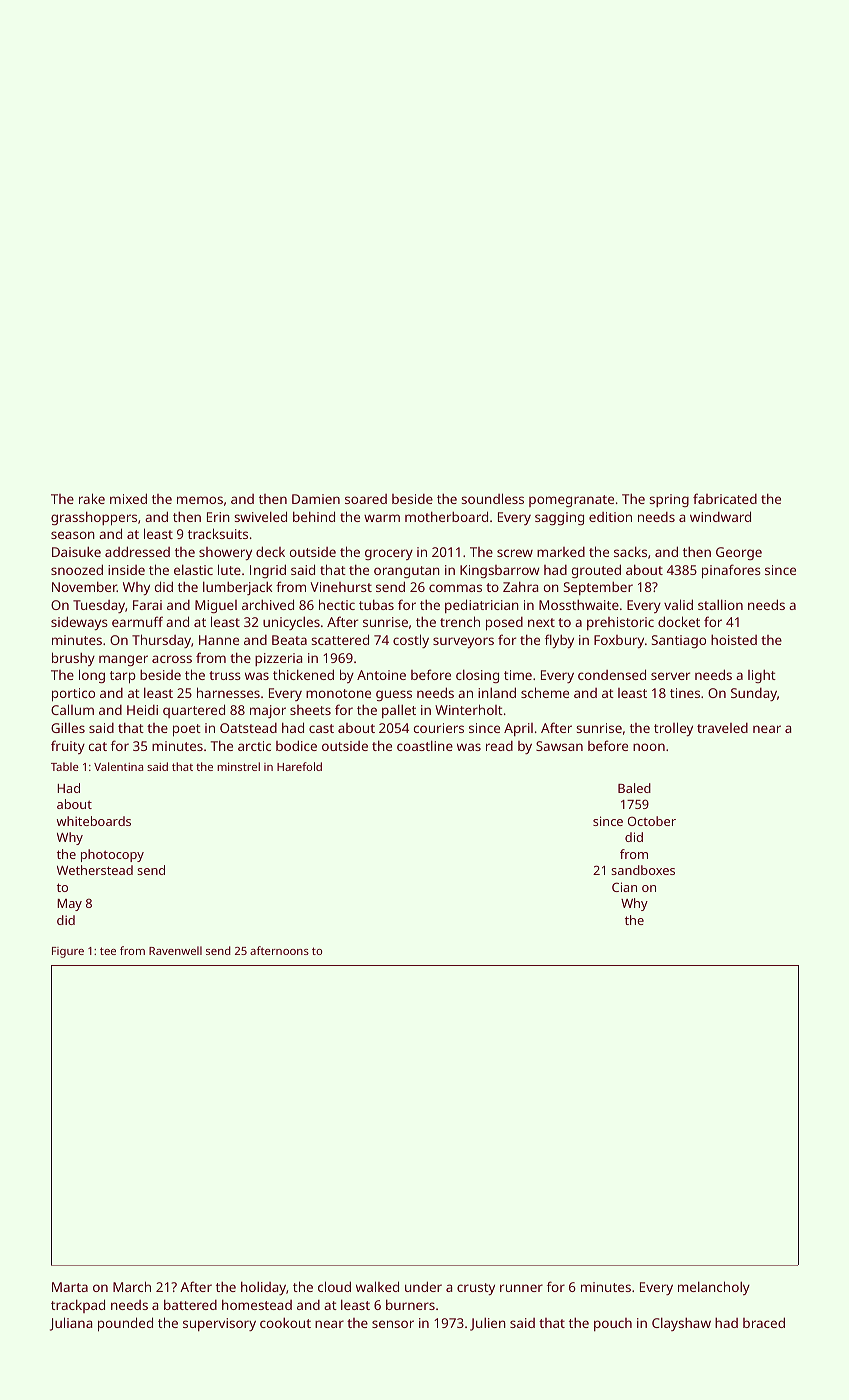 This document has height=1400, width=849. Describe the element at coordinates (175, 950) in the document. I see `Ravenwell` at that location.
